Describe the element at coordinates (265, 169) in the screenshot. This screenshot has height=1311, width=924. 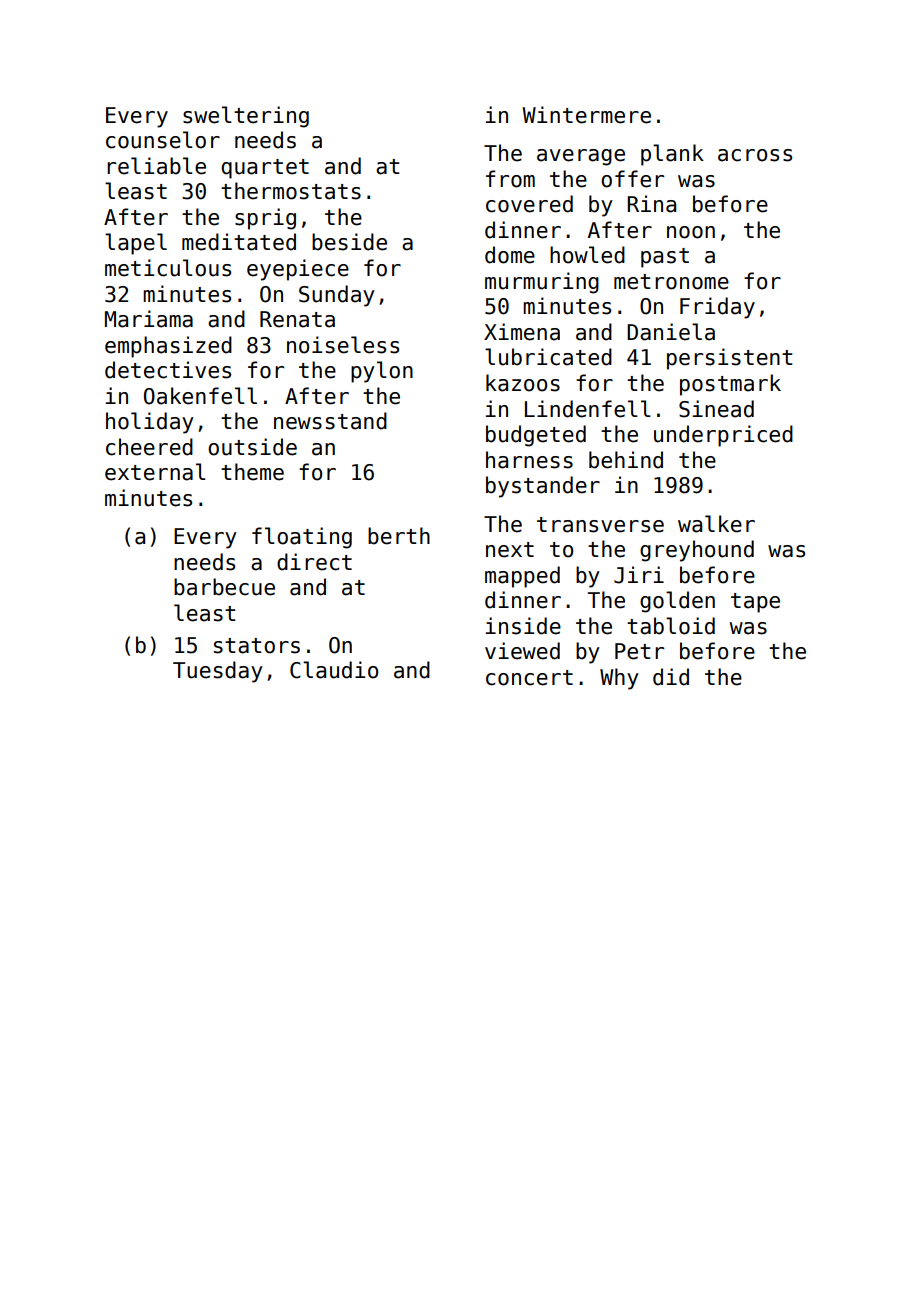
I see `quartet` at that location.
